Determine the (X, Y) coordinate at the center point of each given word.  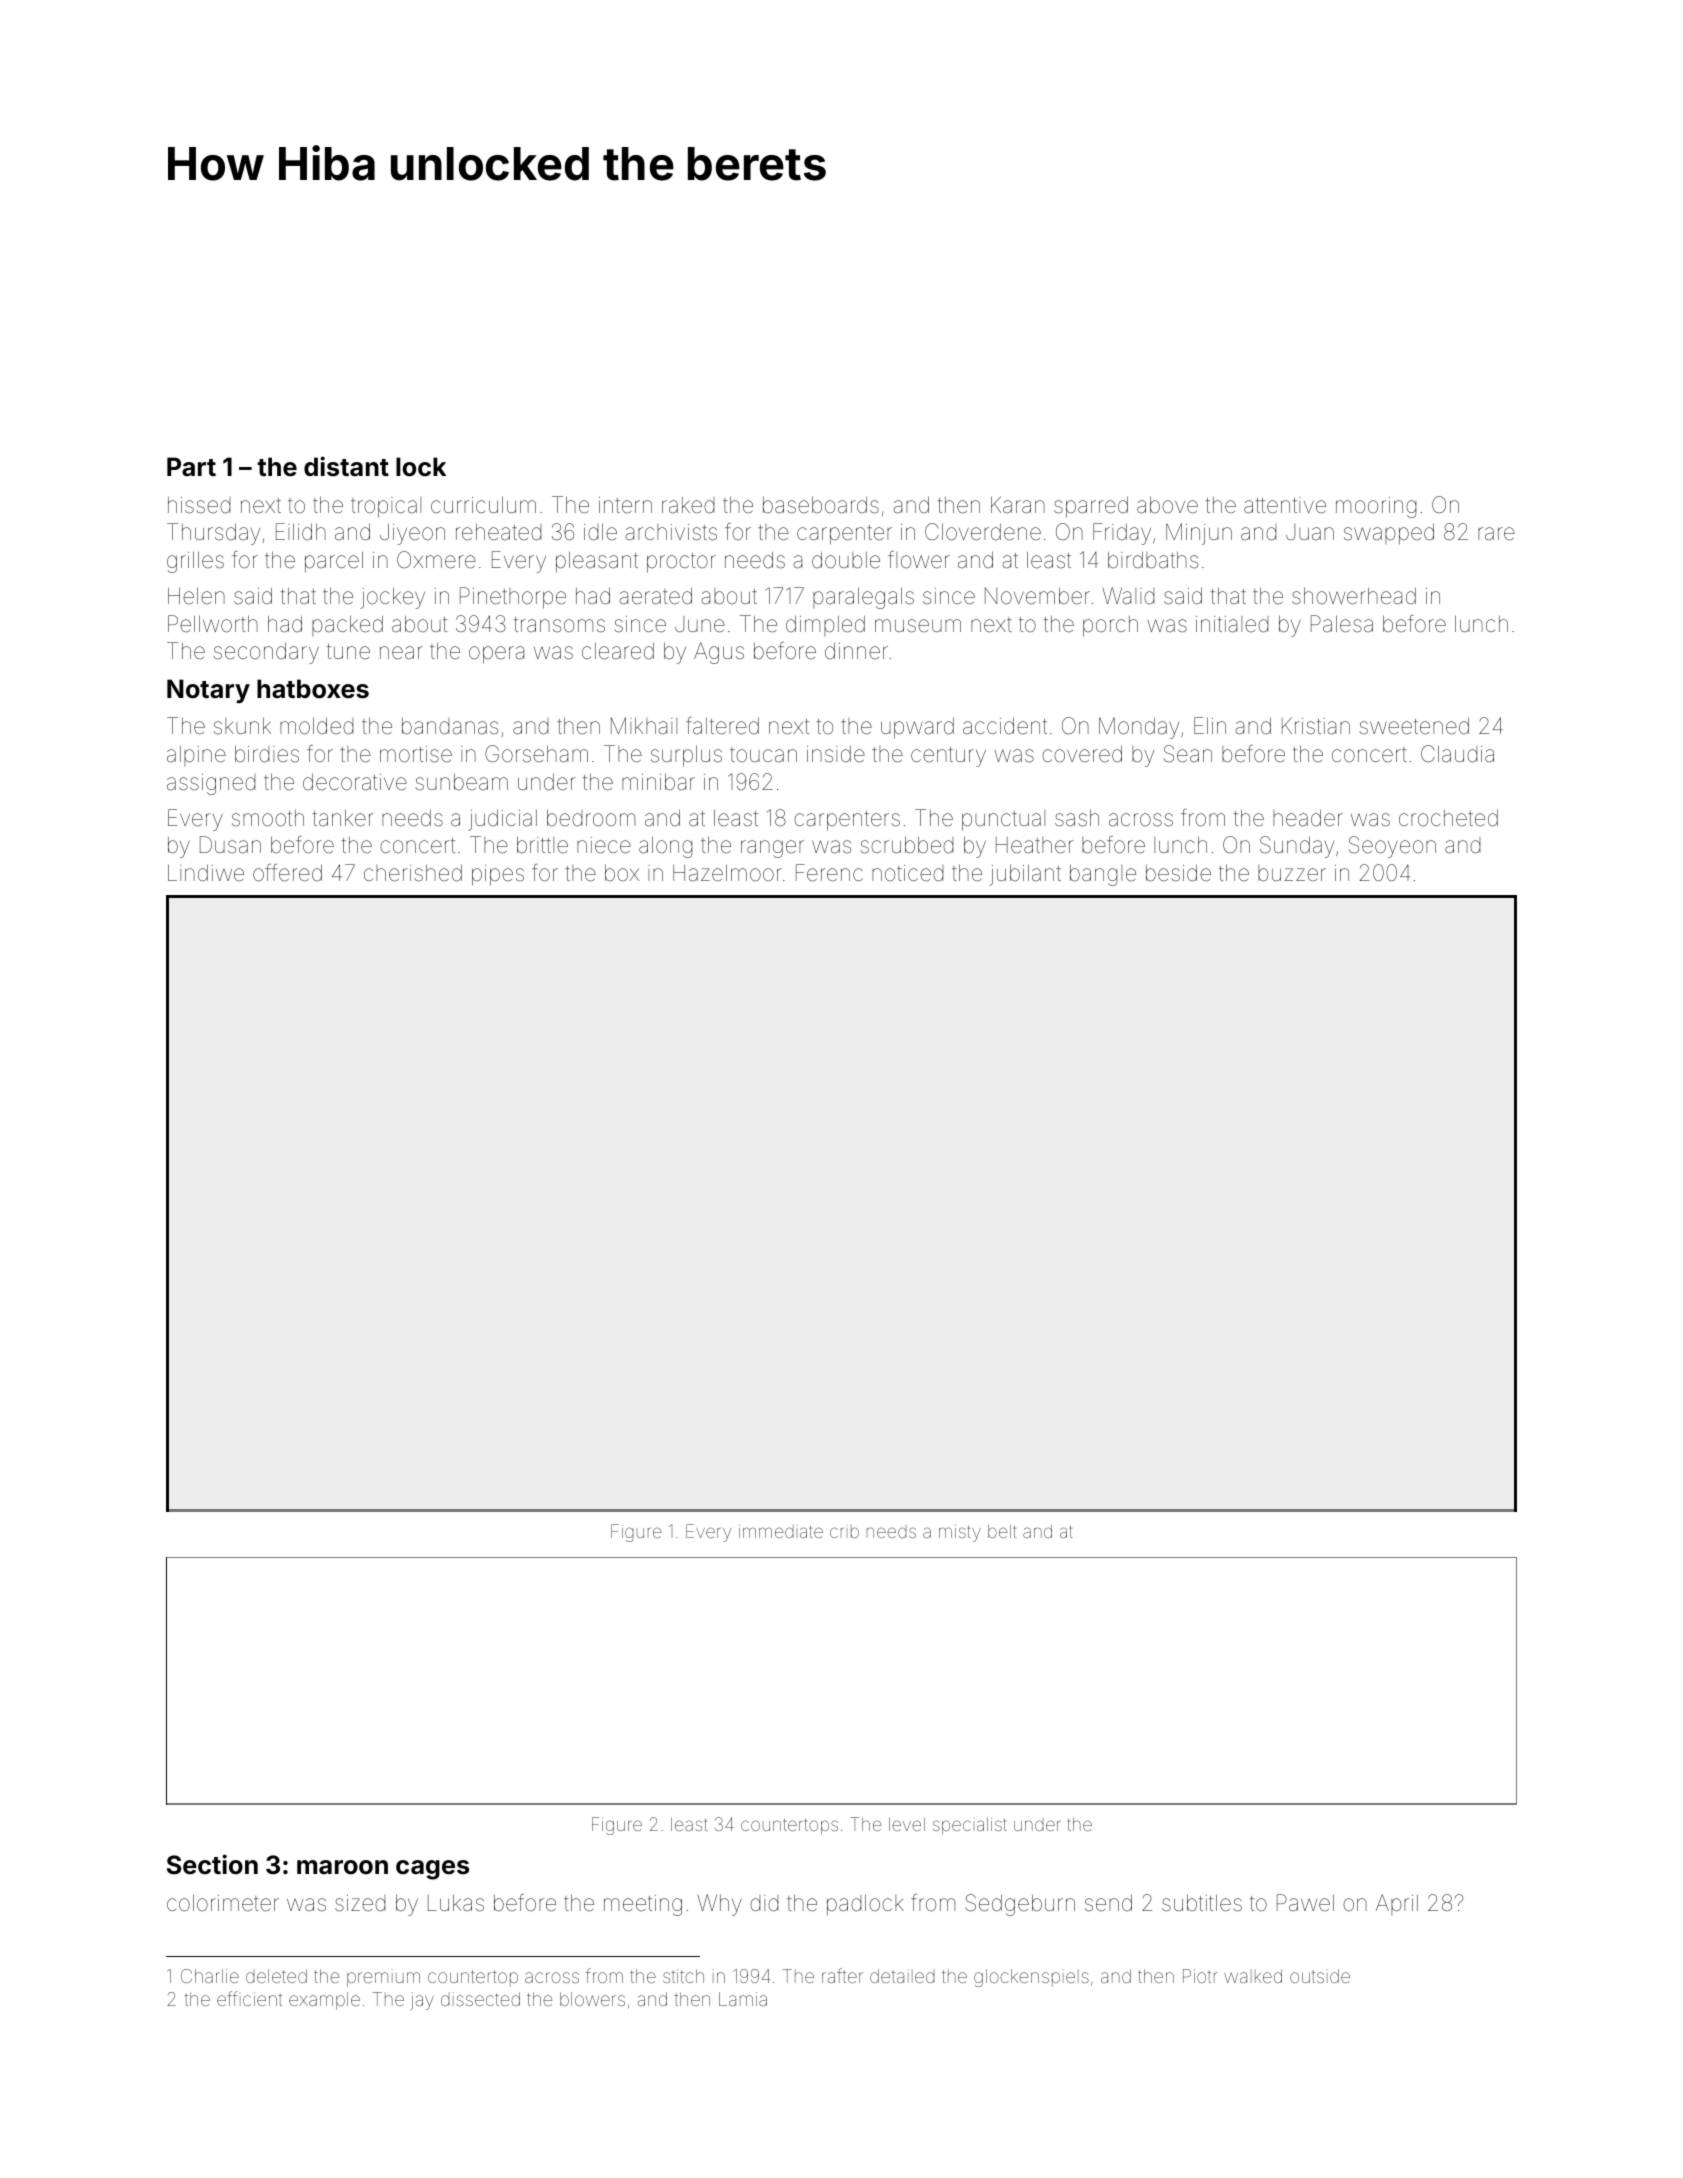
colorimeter (223, 1902)
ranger (772, 849)
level (907, 1824)
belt (1002, 1531)
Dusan (230, 845)
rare (1496, 534)
